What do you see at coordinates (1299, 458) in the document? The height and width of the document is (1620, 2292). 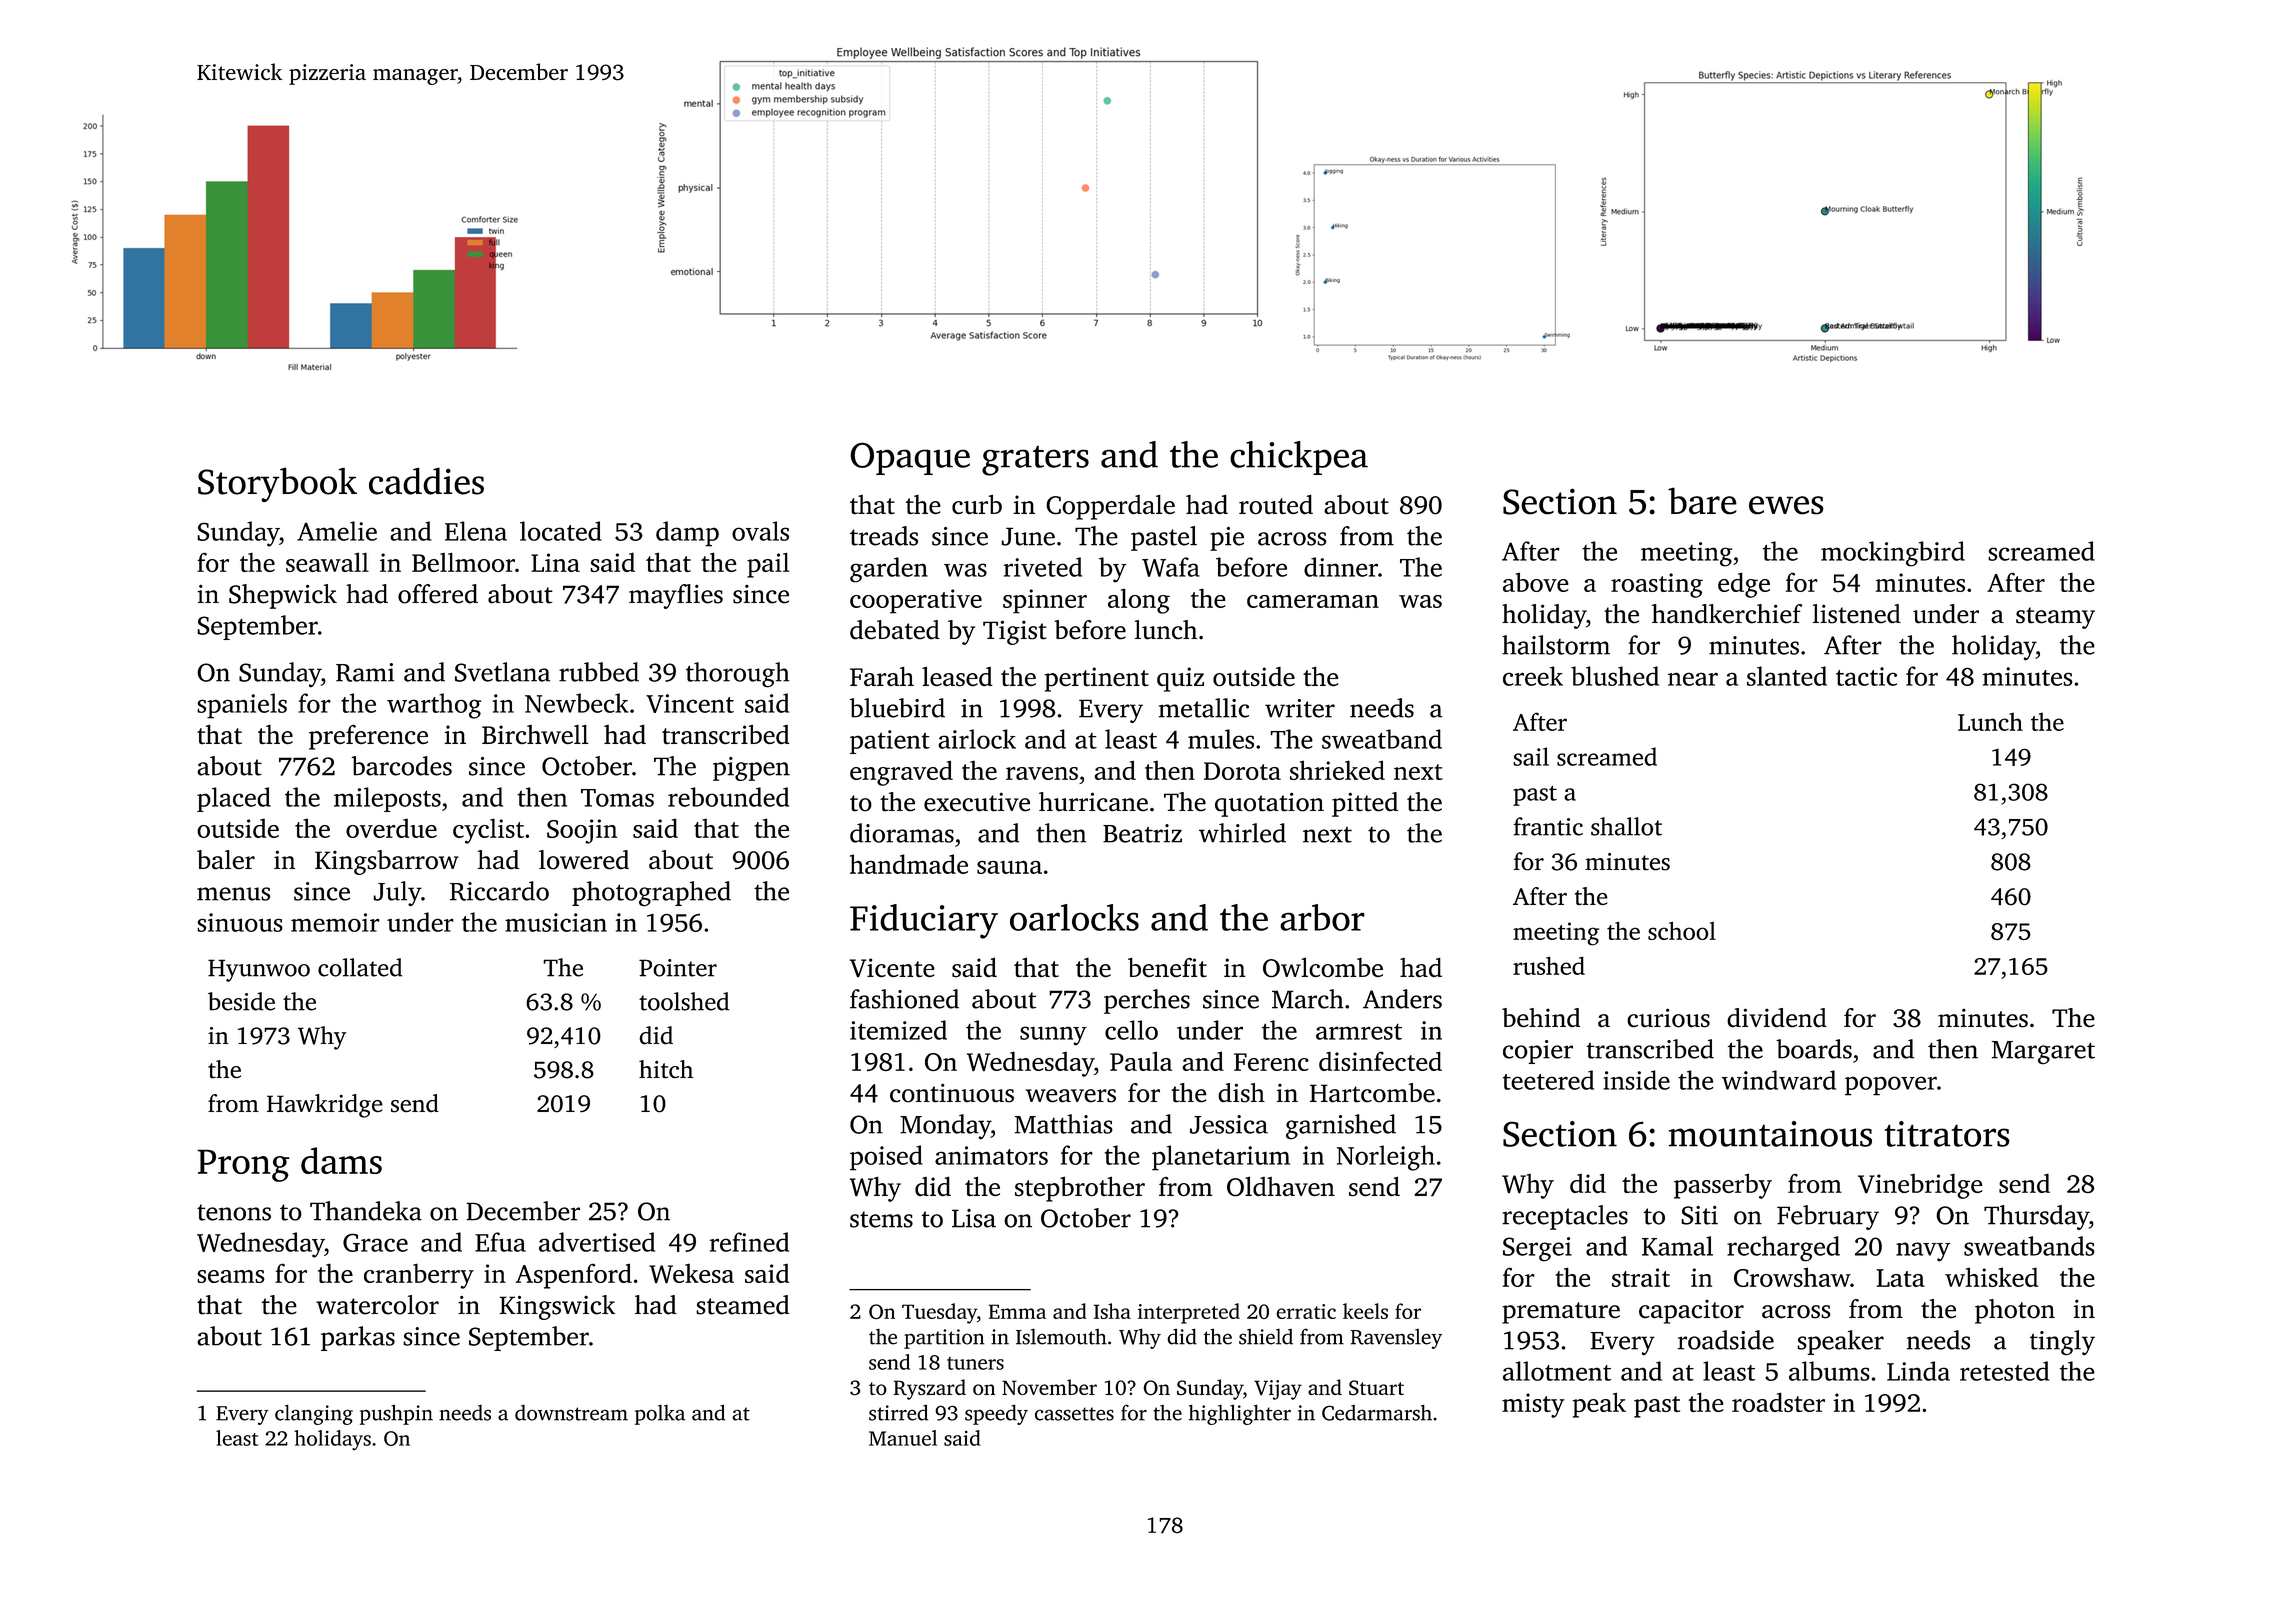 I see `chickpea` at bounding box center [1299, 458].
